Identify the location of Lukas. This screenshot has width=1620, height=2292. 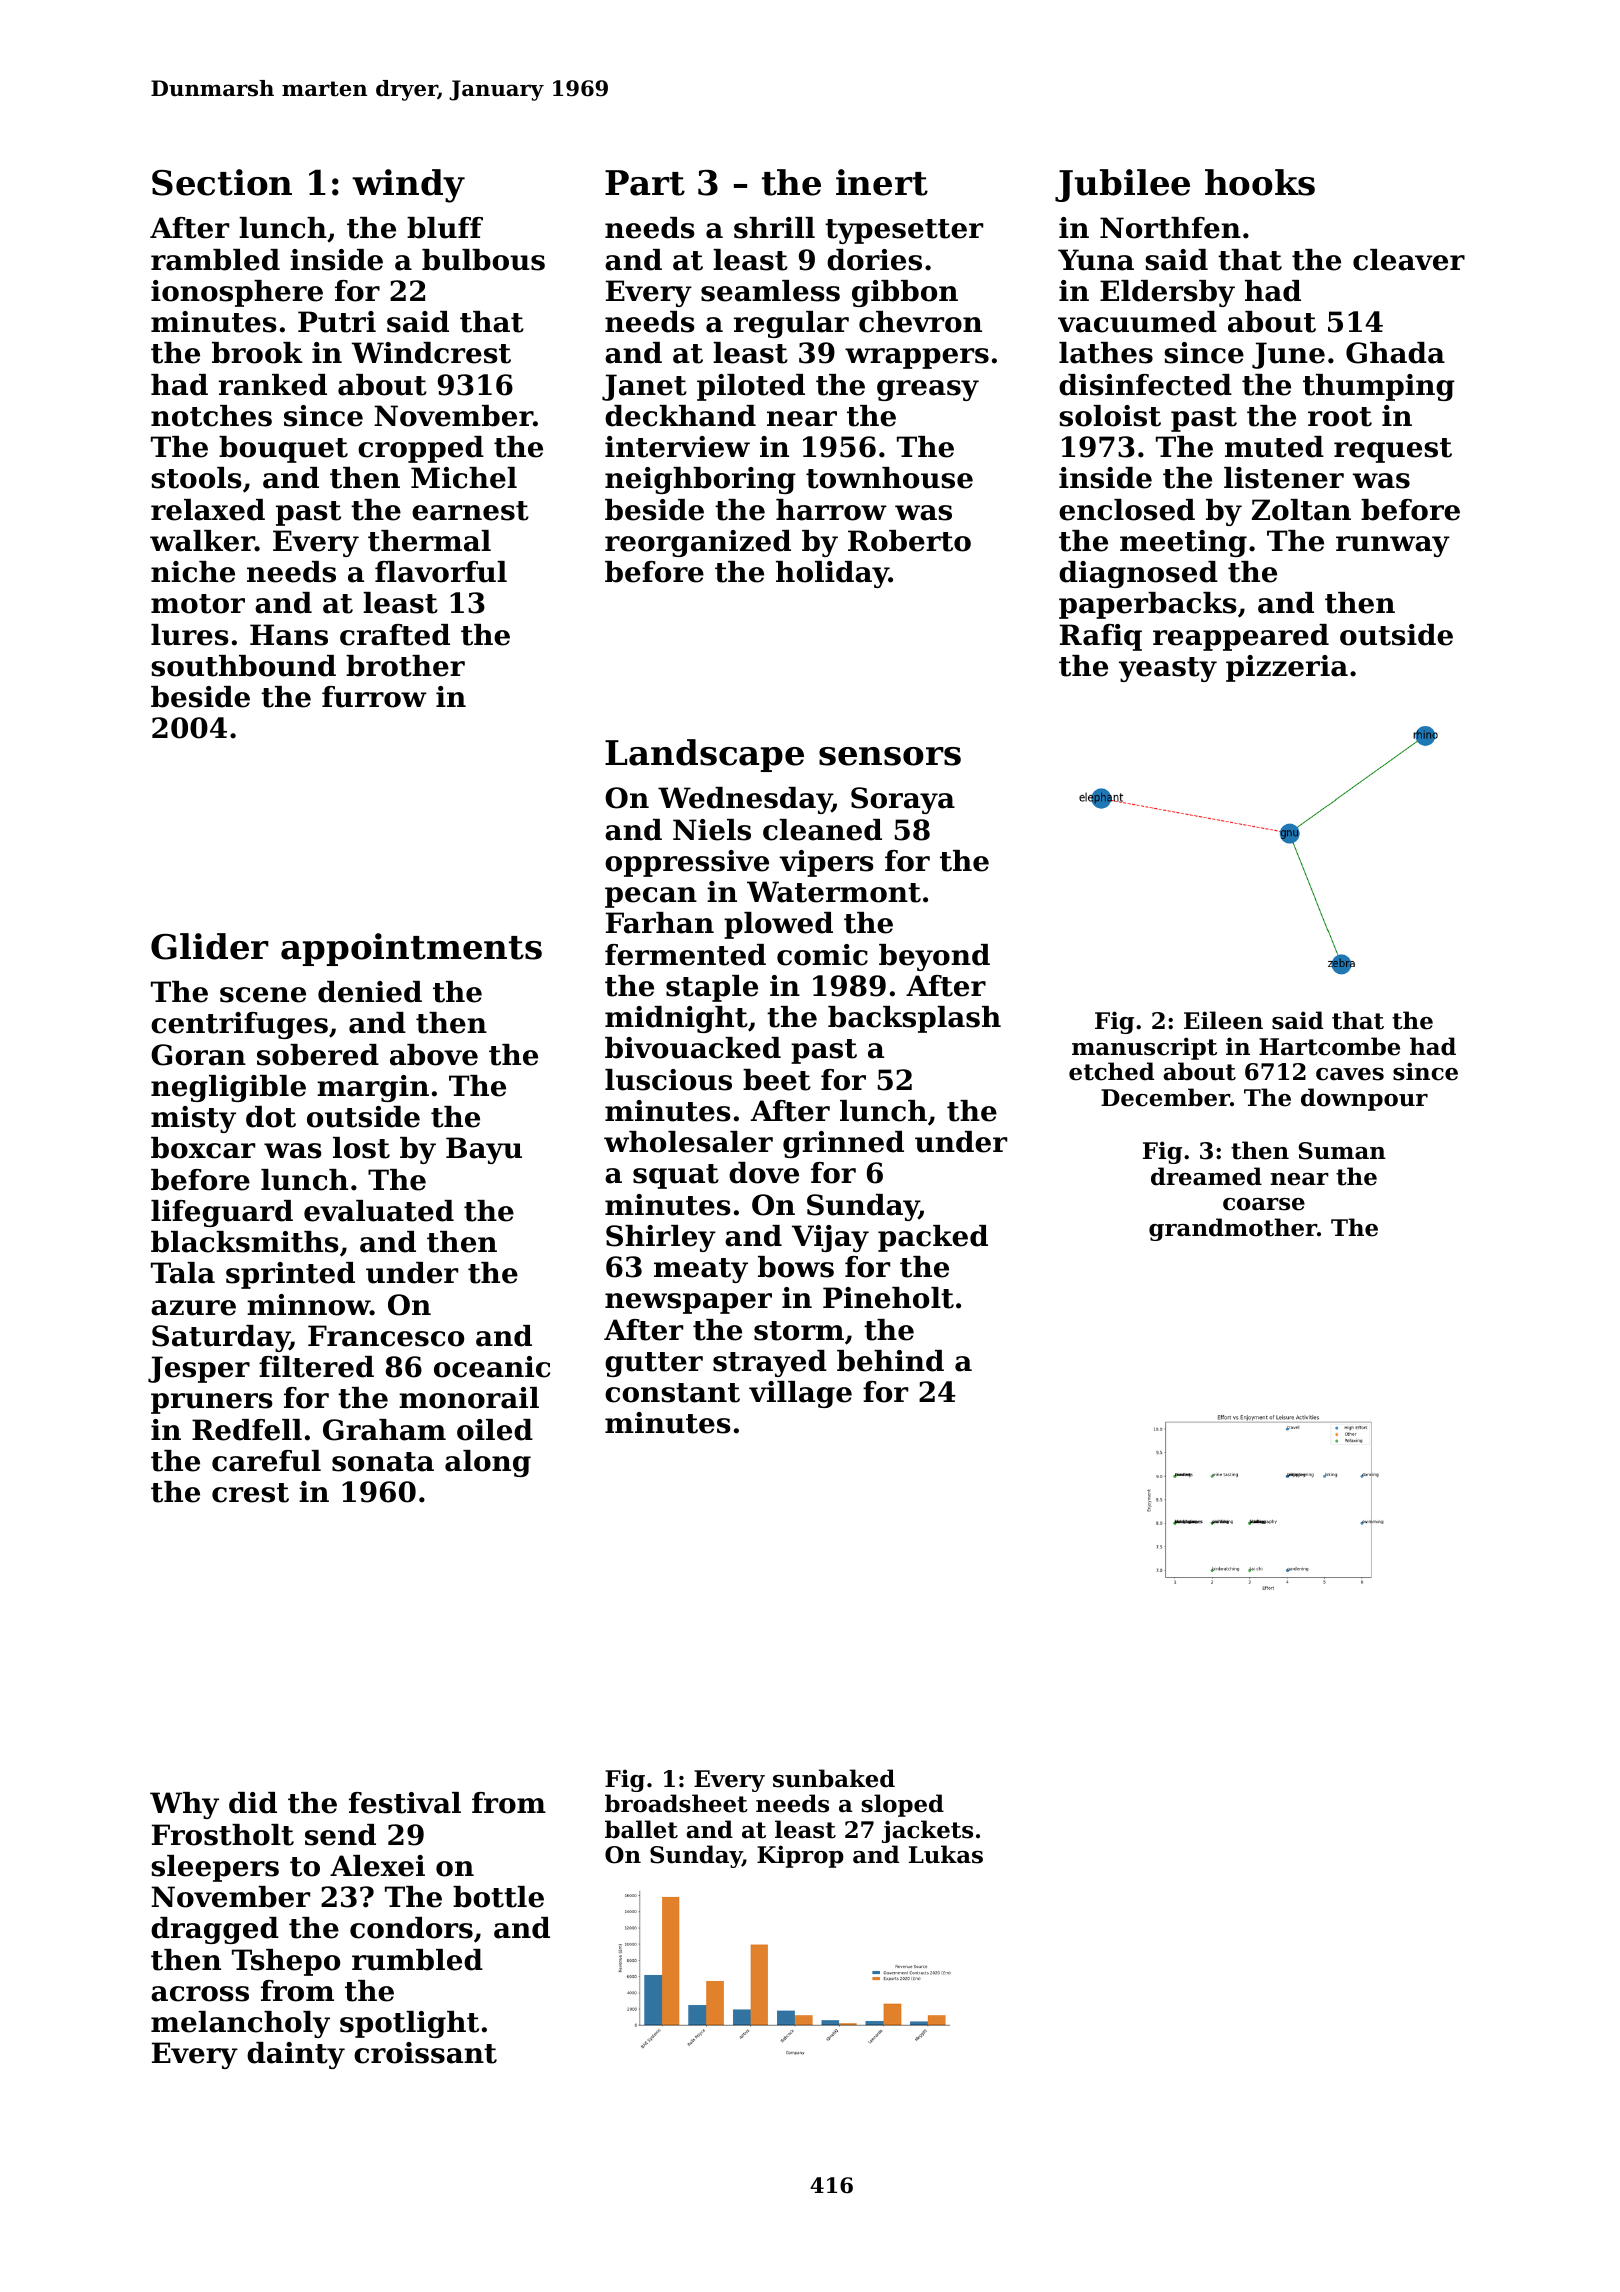
(946, 1854).
